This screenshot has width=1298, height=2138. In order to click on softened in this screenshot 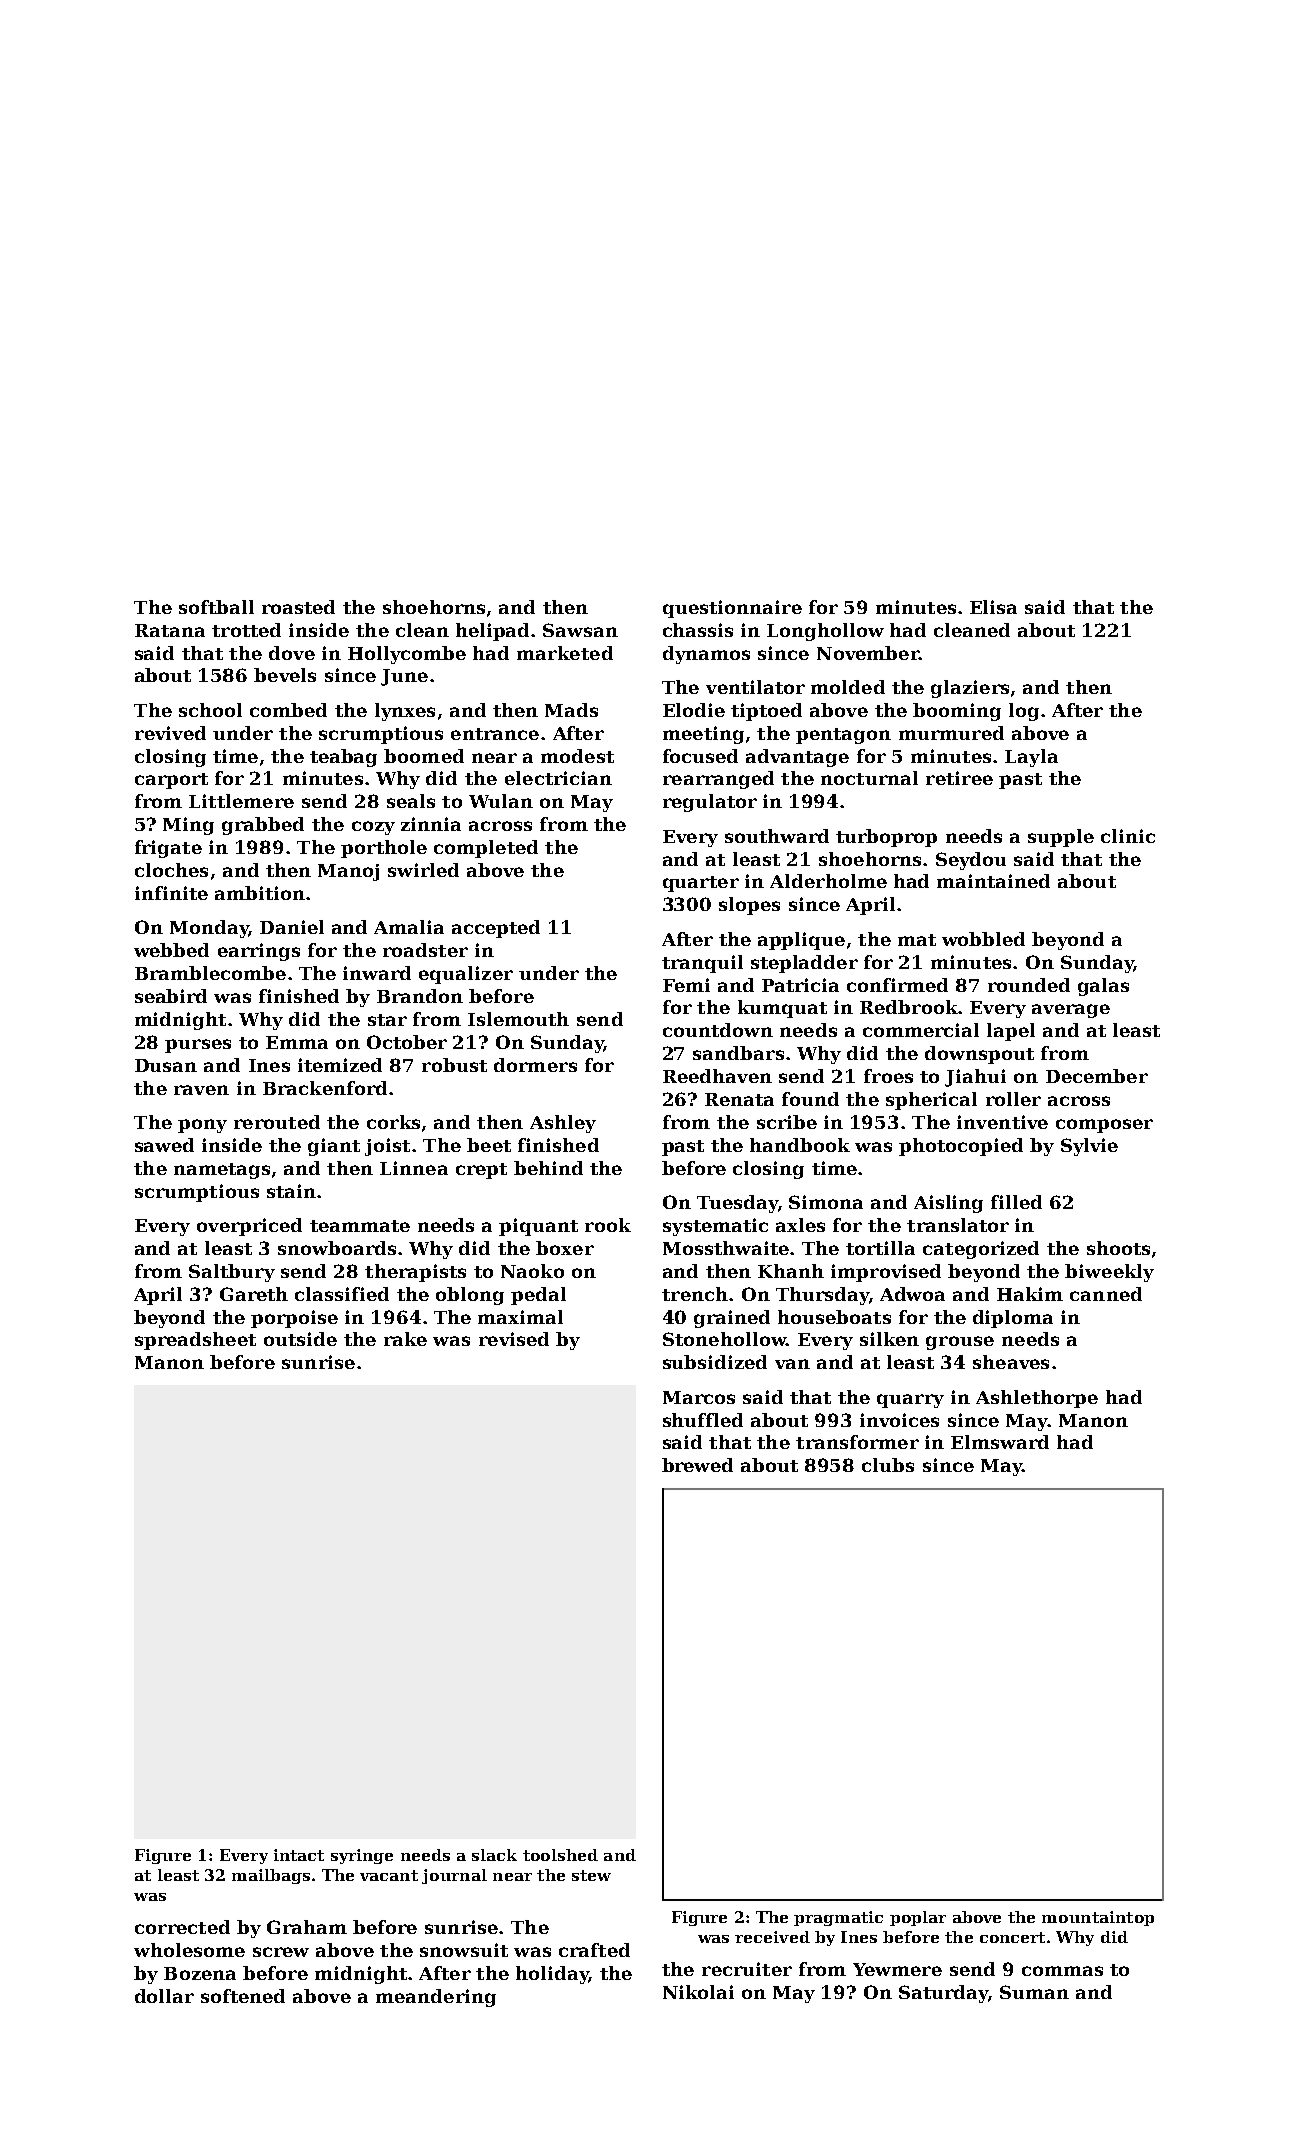, I will do `click(243, 1996)`.
